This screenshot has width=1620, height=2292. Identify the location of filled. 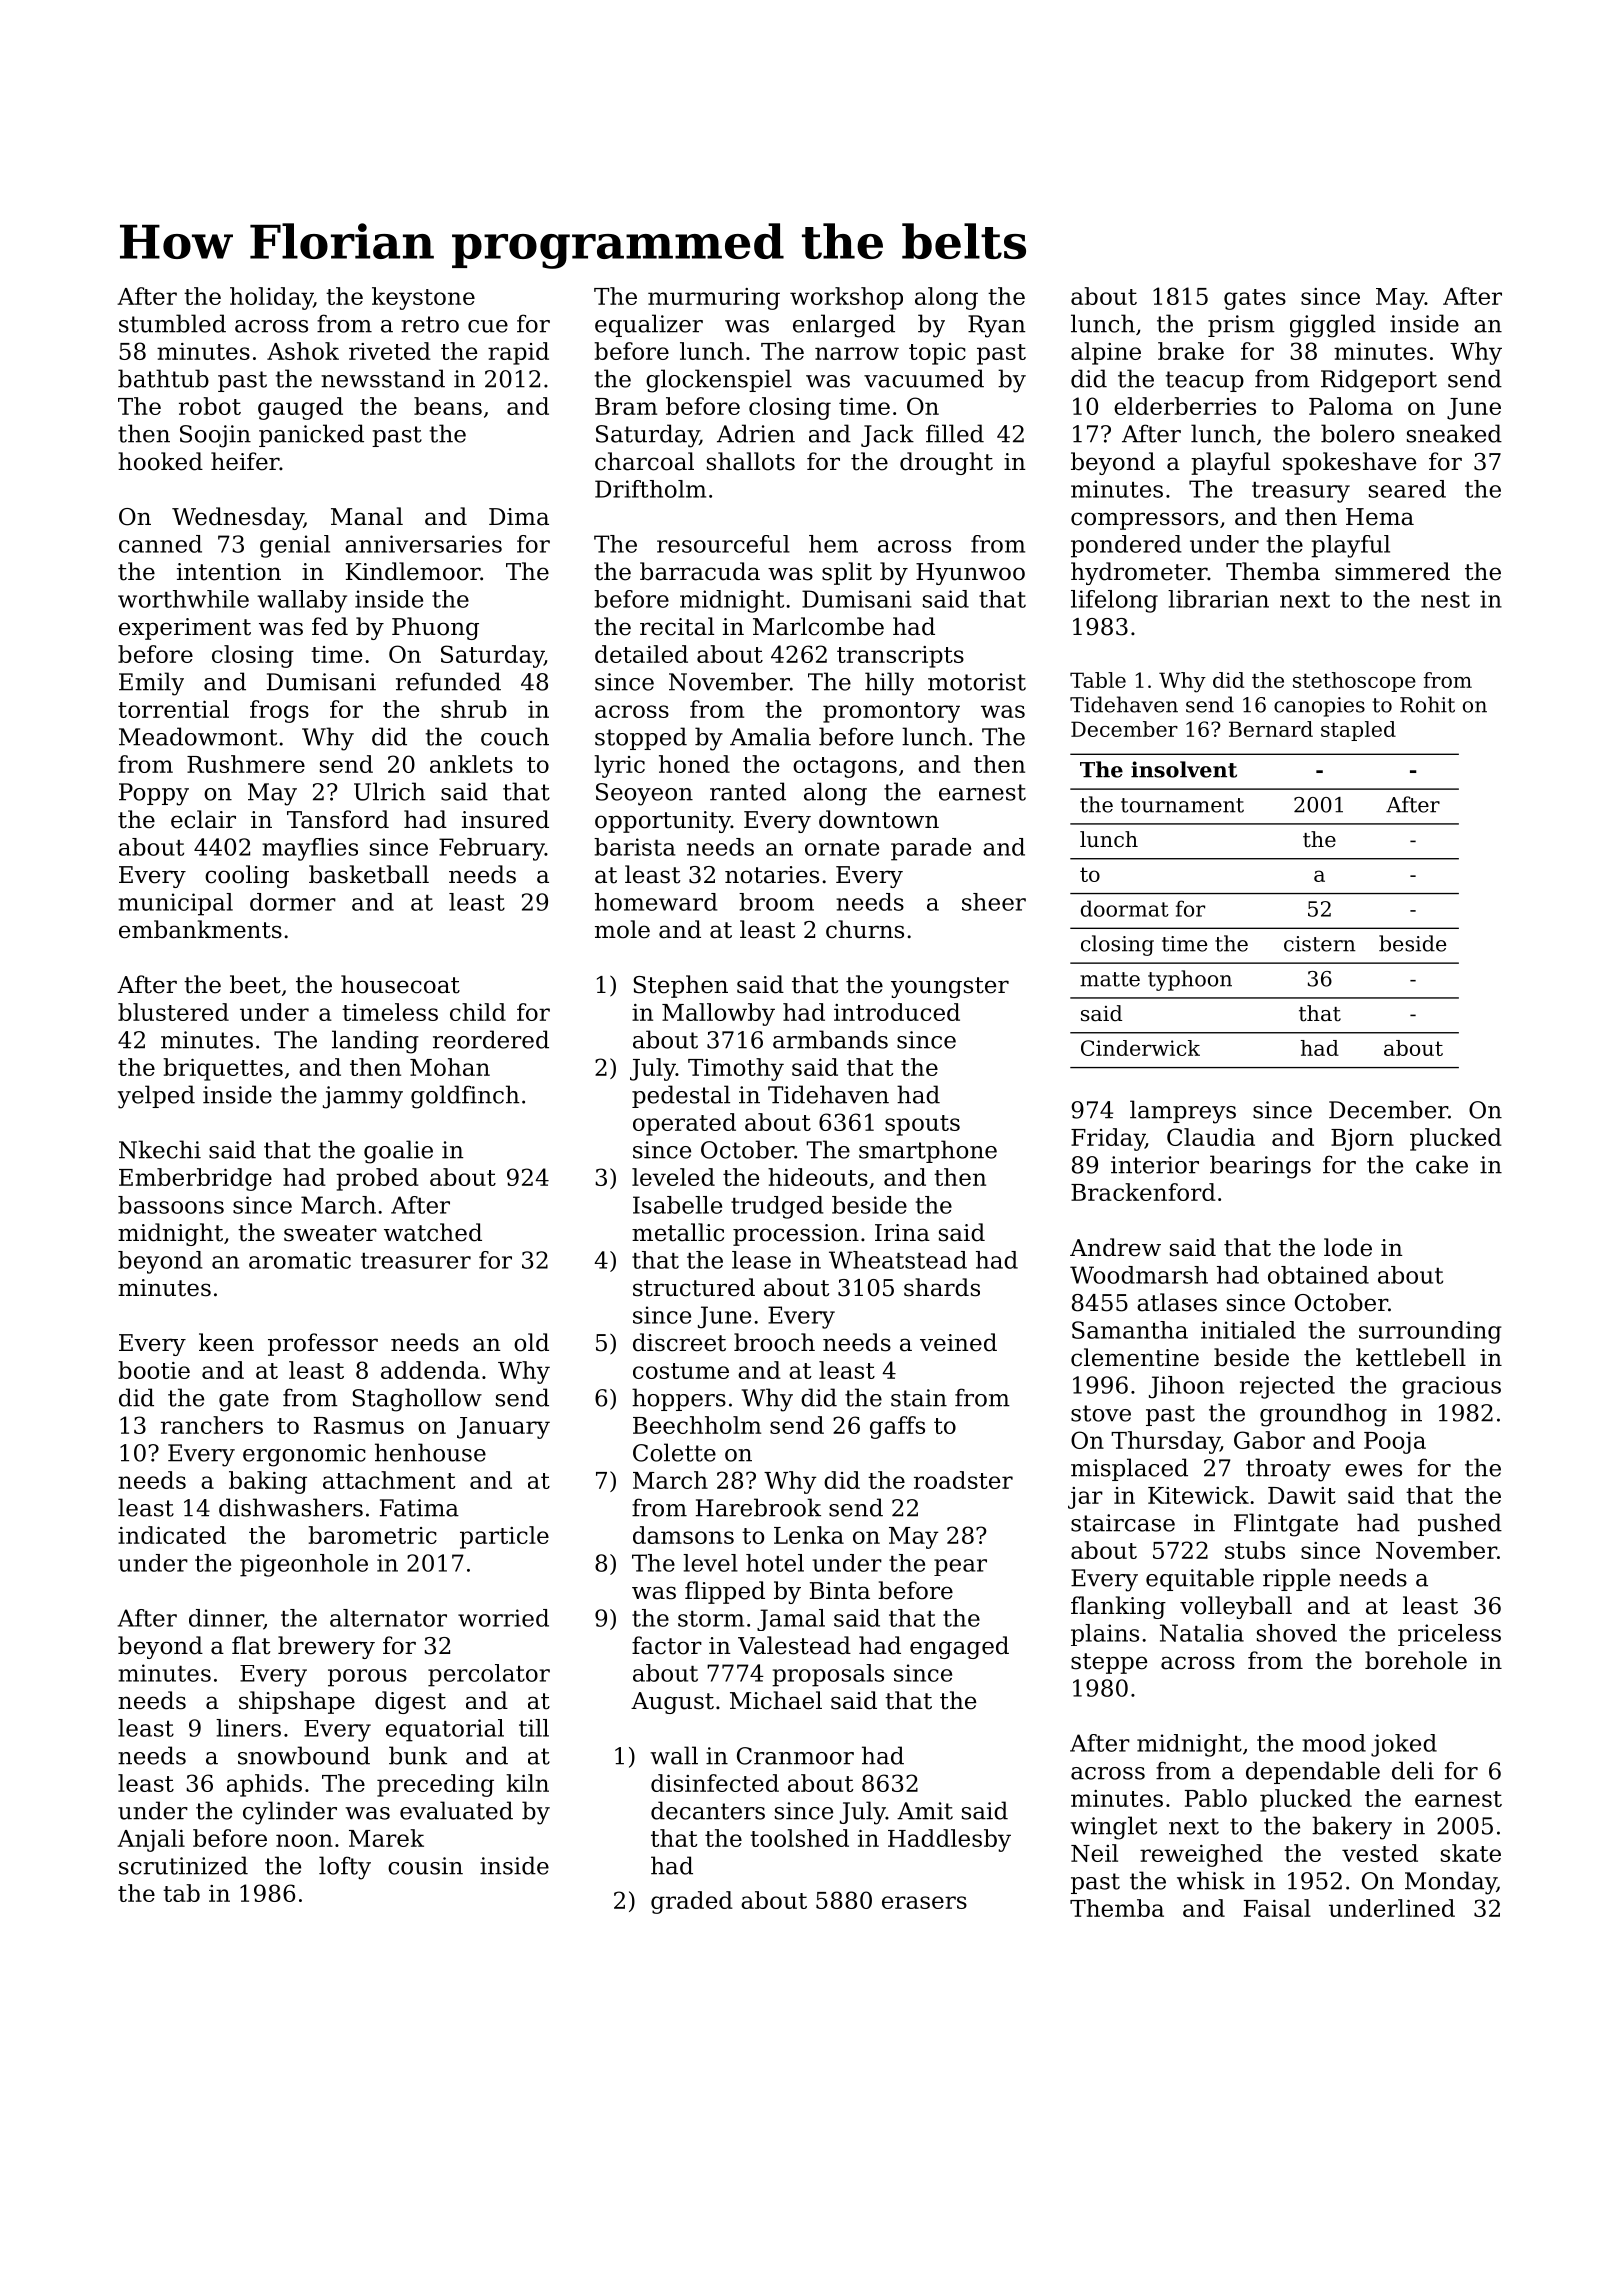
(955, 433).
